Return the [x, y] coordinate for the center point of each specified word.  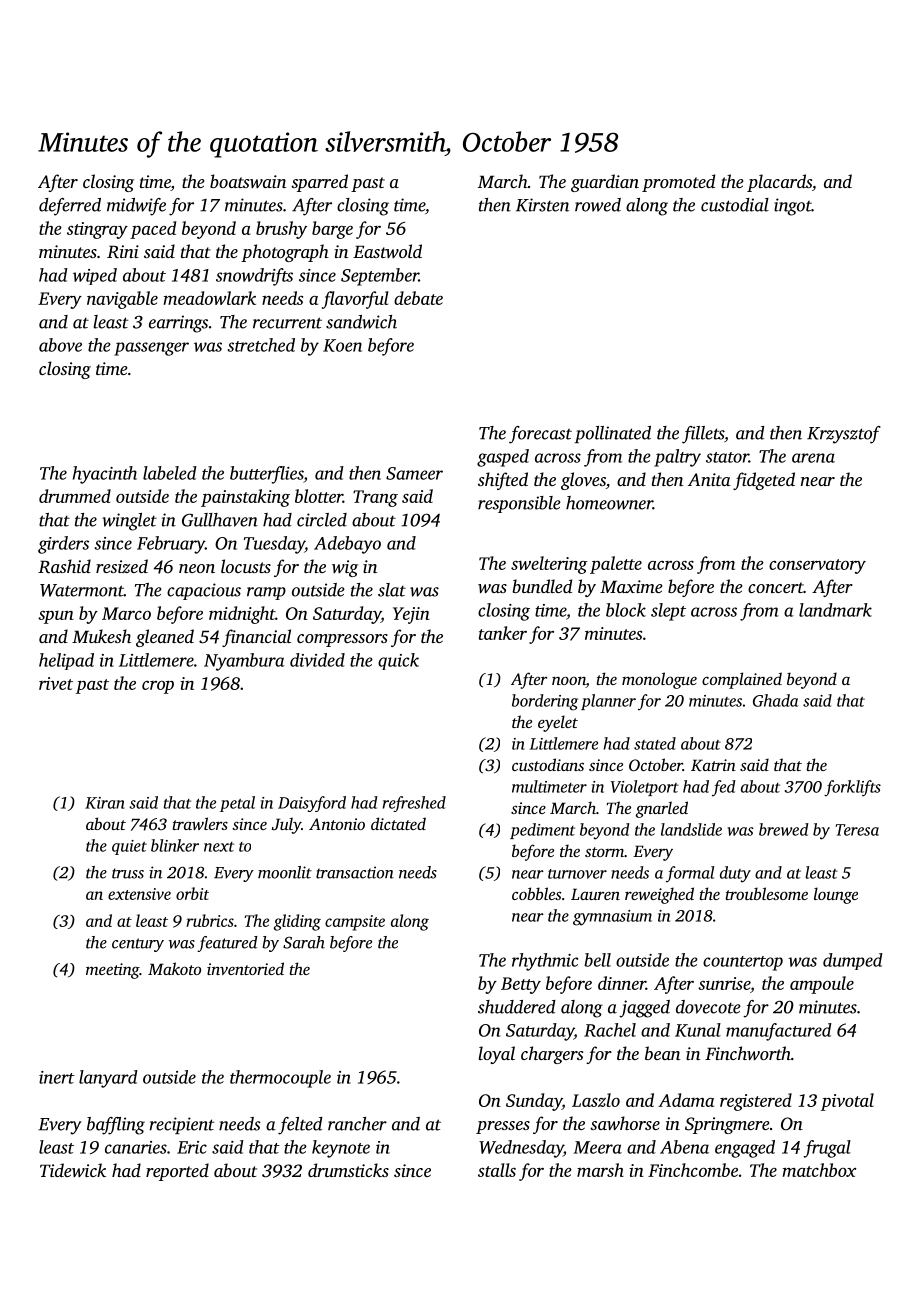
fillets [703, 435]
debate [418, 298]
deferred [70, 207]
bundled [542, 586]
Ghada [775, 700]
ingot [793, 207]
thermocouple [280, 1079]
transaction [355, 872]
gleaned [165, 638]
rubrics [210, 920]
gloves [583, 481]
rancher [357, 1124]
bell [597, 960]
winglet [129, 522]
